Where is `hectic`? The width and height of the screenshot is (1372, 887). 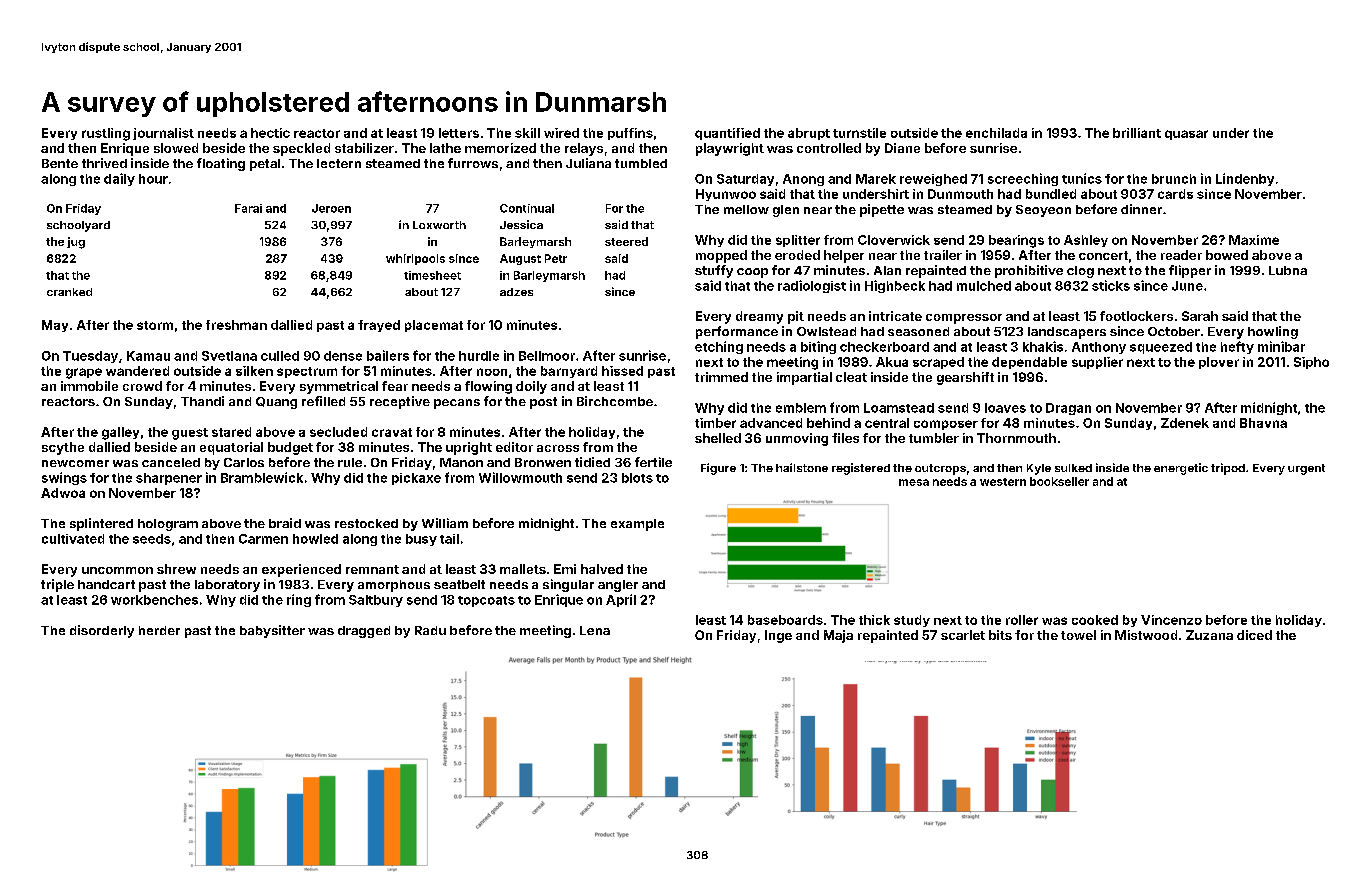 hectic is located at coordinates (270, 133).
